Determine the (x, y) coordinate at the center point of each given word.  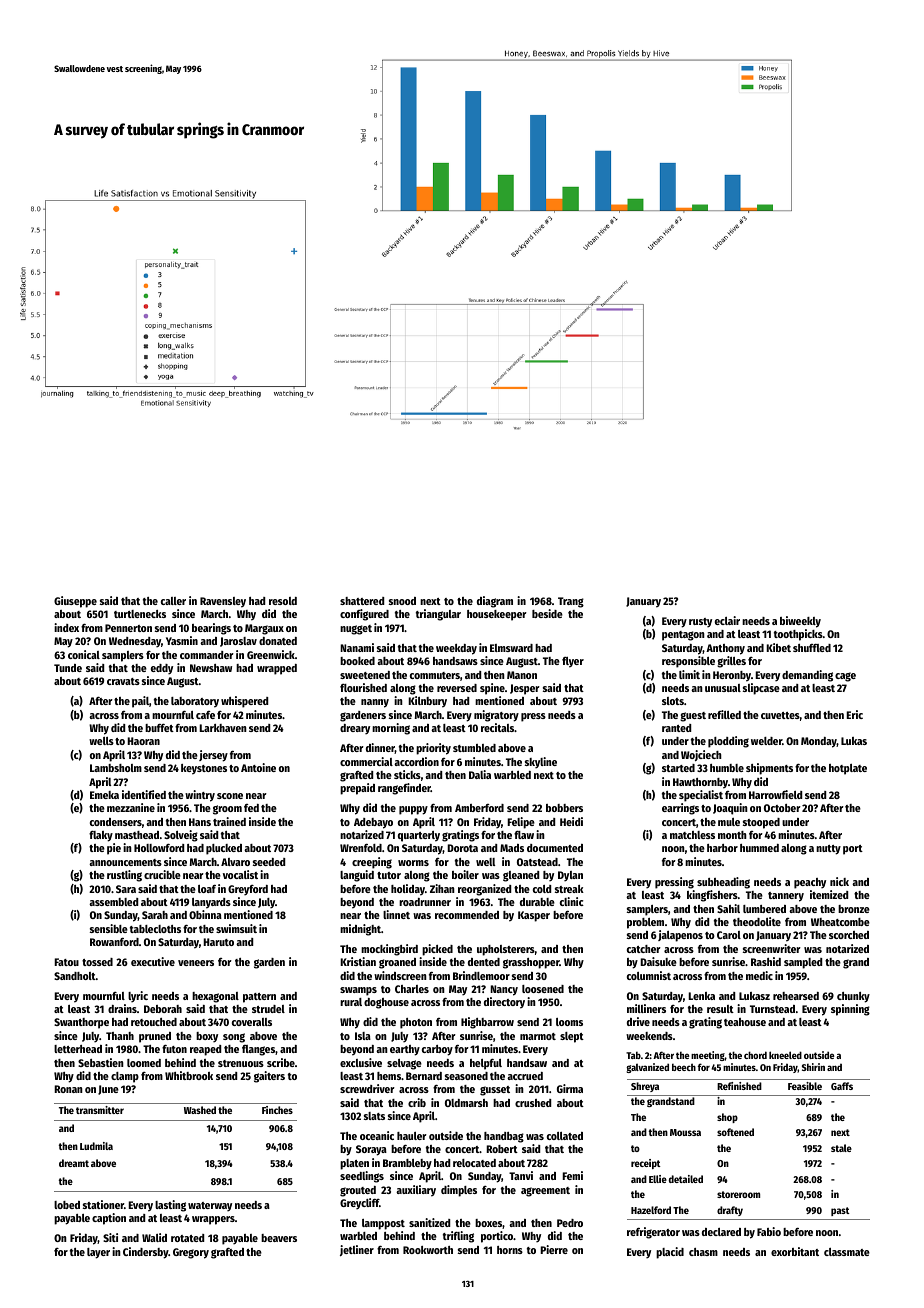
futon (174, 1049)
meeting (708, 1056)
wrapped (277, 669)
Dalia (480, 774)
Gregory (191, 1253)
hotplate (848, 769)
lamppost (383, 1224)
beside (547, 613)
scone (230, 796)
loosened (543, 989)
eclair (727, 620)
